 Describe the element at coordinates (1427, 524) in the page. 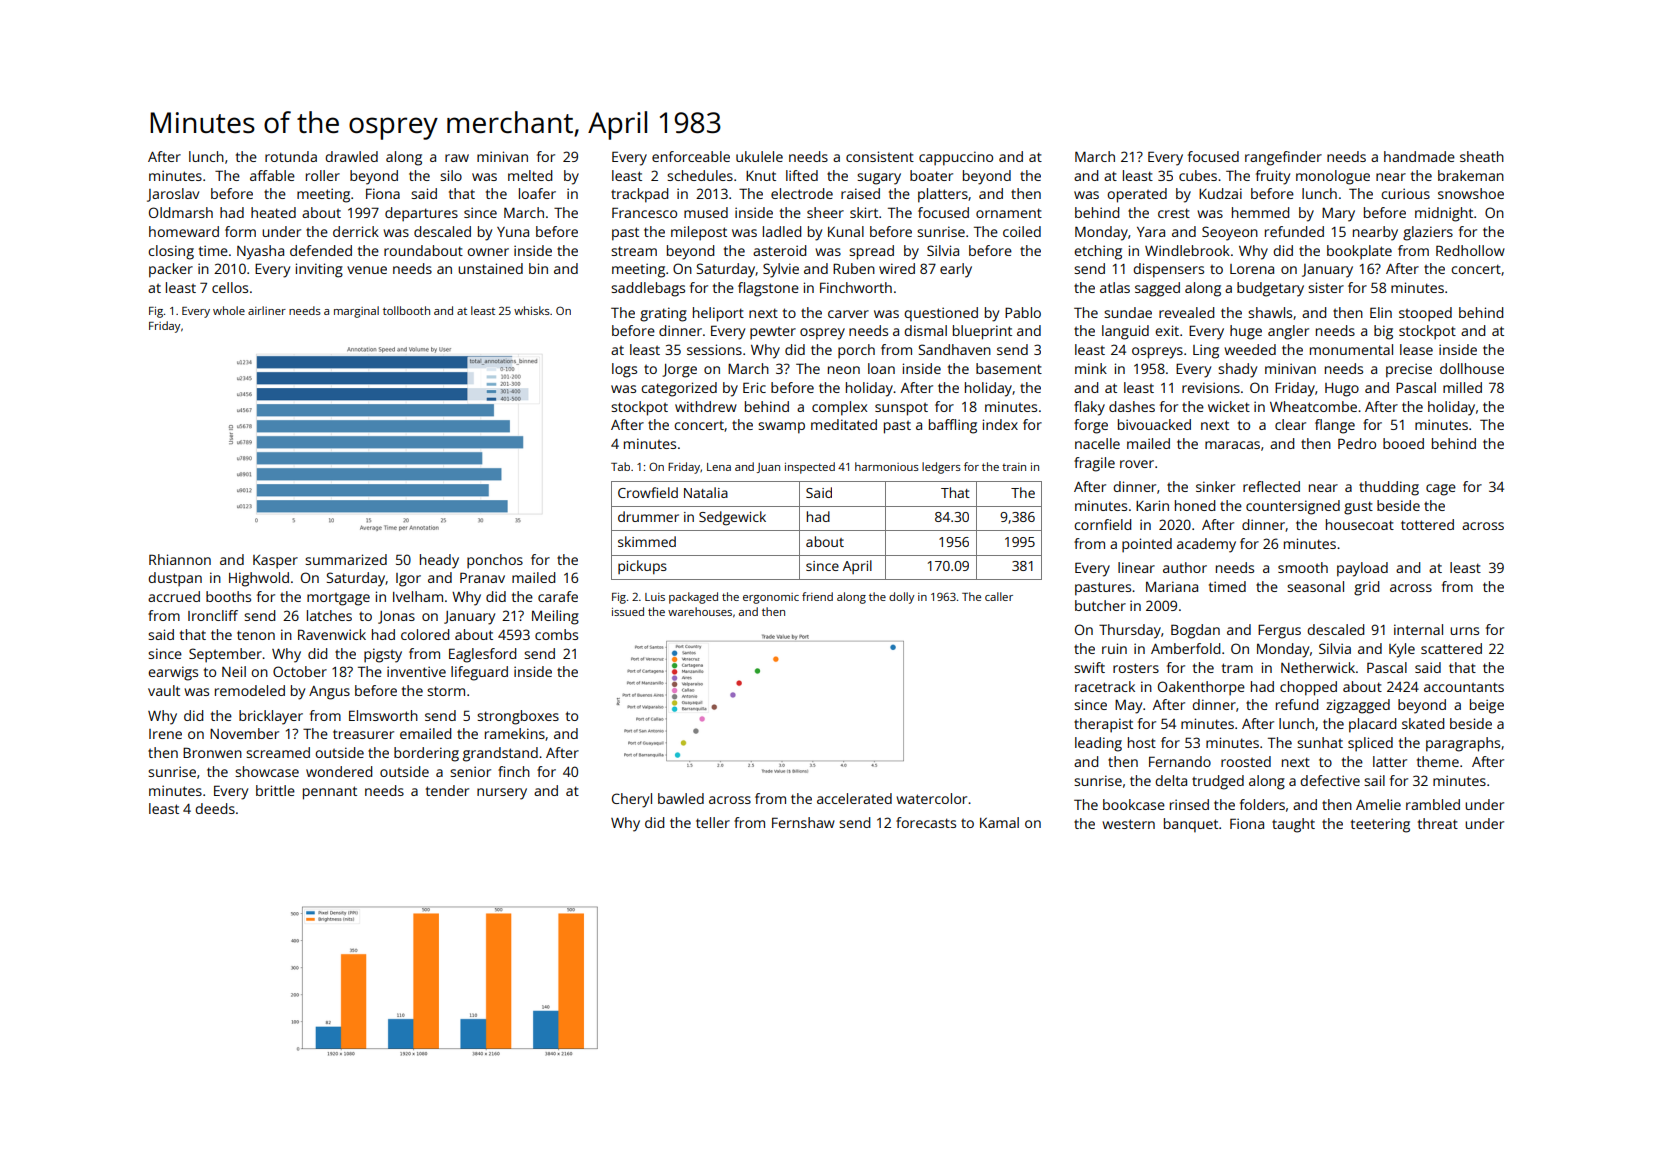

I see `tottered` at that location.
